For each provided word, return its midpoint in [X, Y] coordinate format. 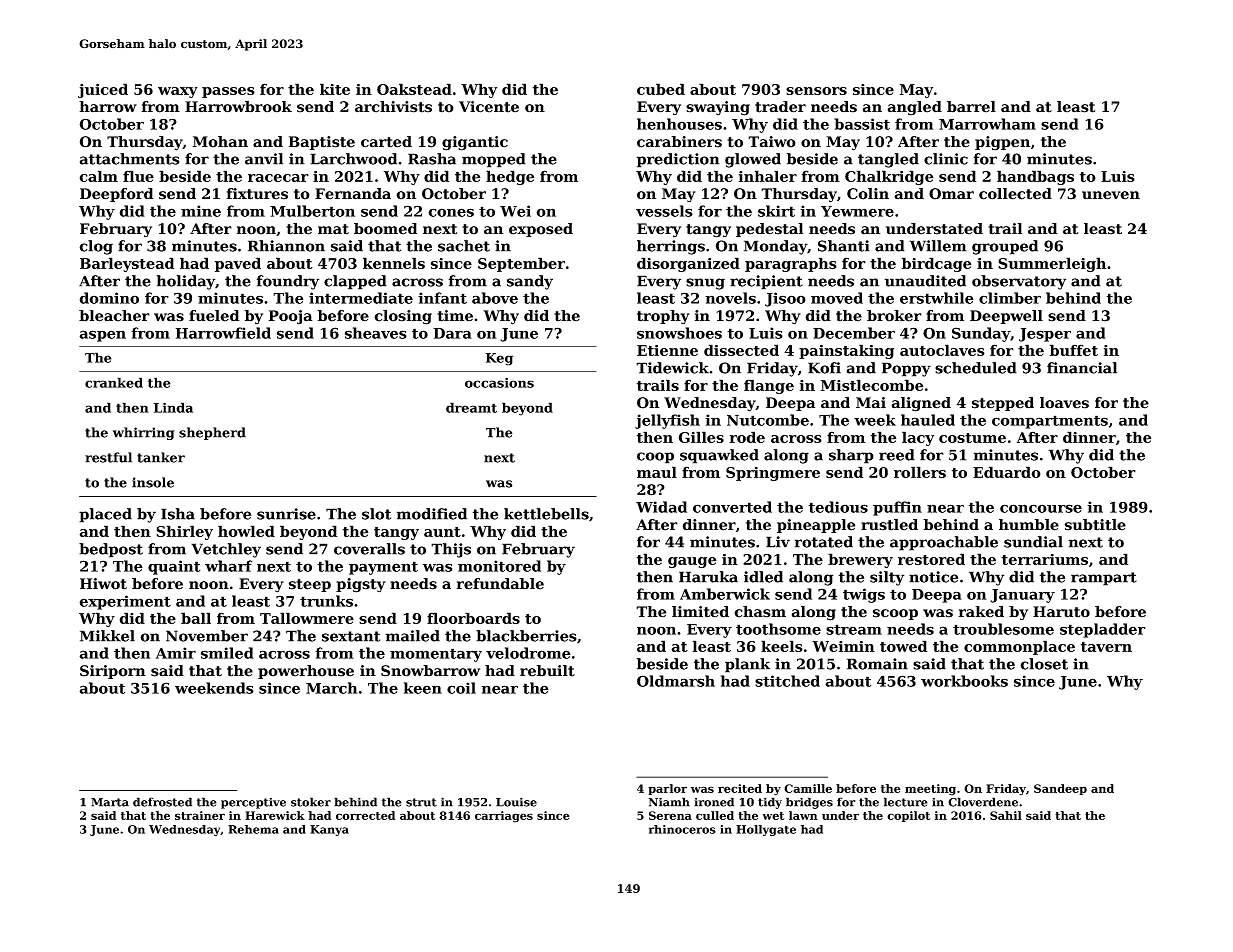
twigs [864, 595]
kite [335, 89]
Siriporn [113, 672]
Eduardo [1007, 472]
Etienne [667, 350]
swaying [718, 108]
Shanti [844, 246]
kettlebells [546, 514]
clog [96, 247]
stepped [1003, 404]
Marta [110, 802]
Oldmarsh [676, 681]
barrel [971, 107]
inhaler [768, 176]
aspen [102, 336]
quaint [174, 567]
